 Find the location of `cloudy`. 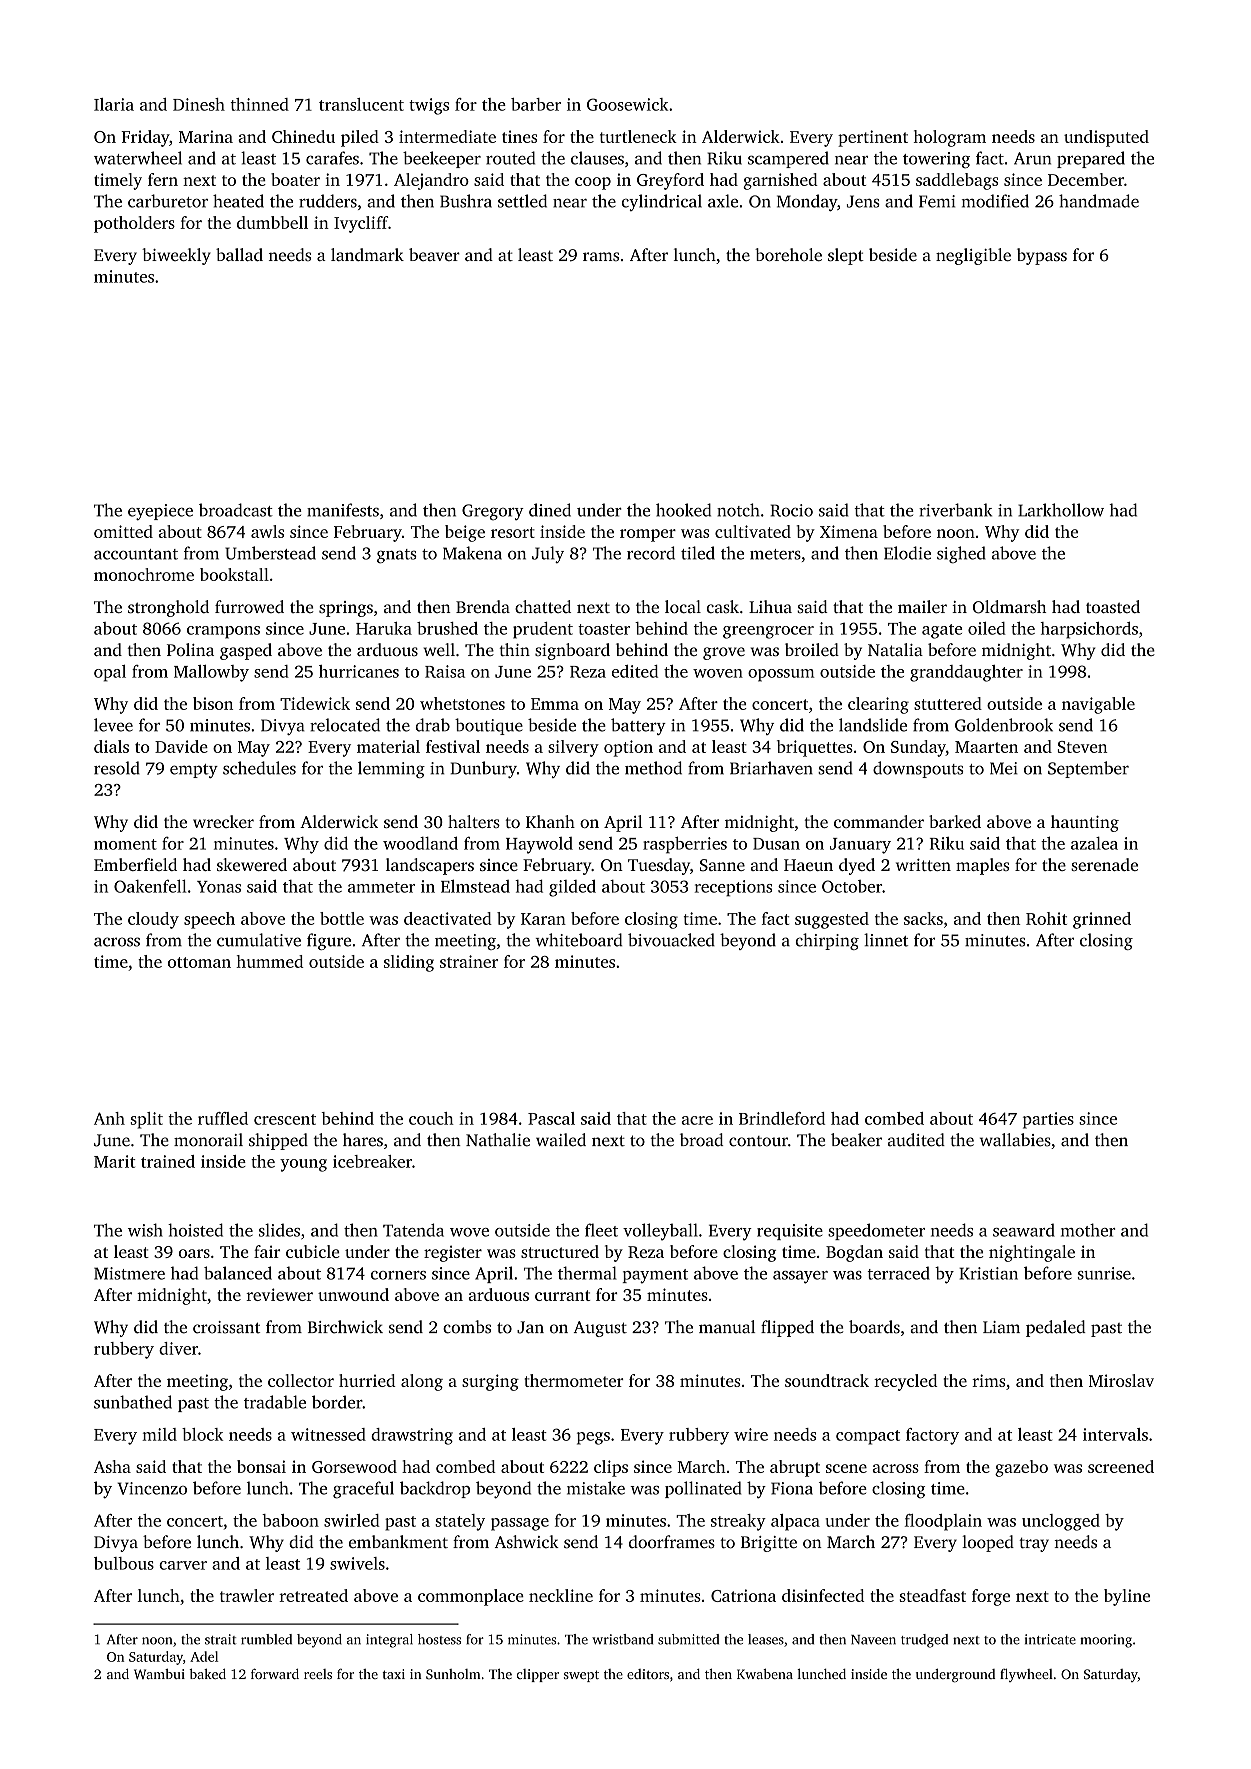

cloudy is located at coordinates (153, 920).
